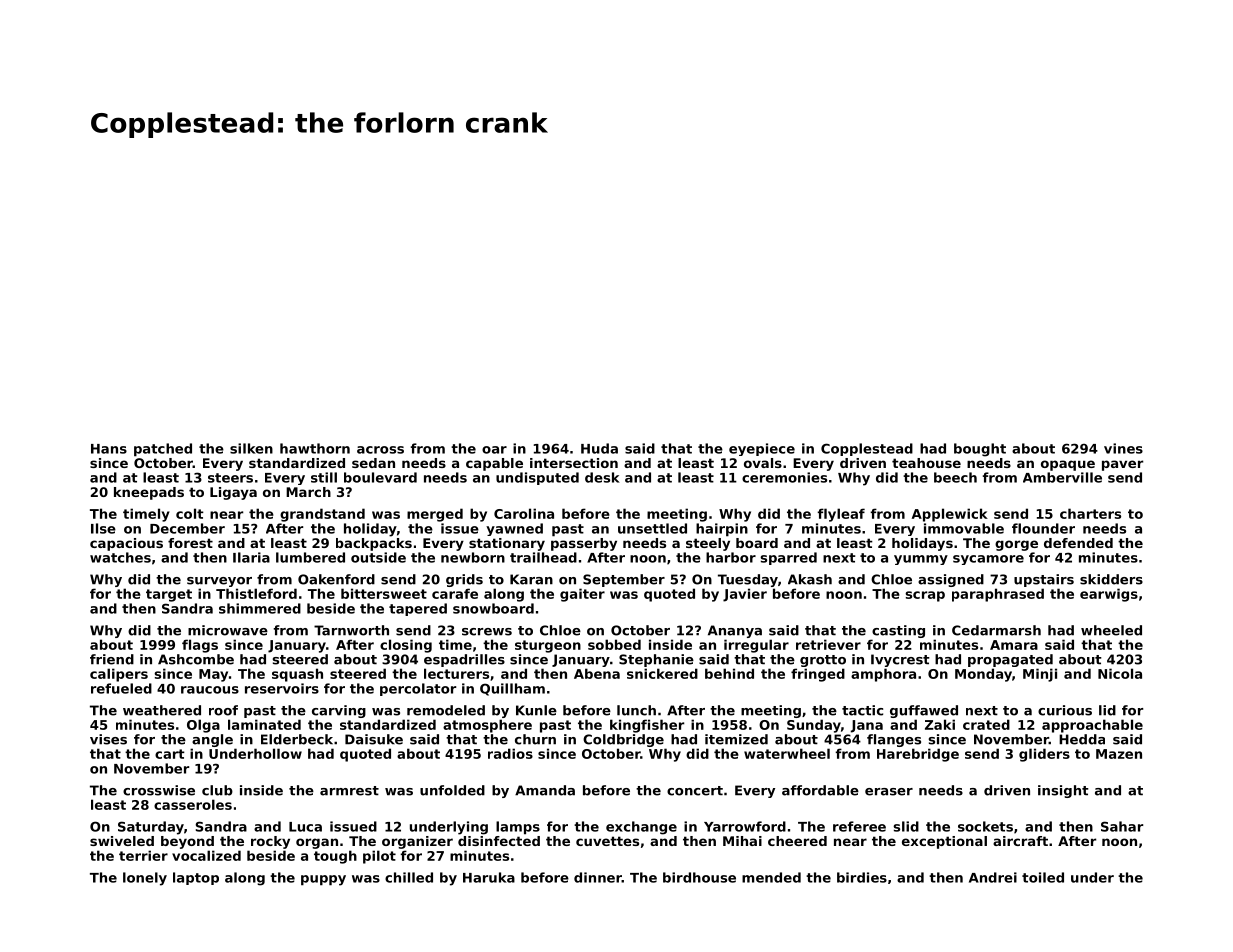 Image resolution: width=1233 pixels, height=952 pixels. Describe the element at coordinates (112, 659) in the image. I see `friend` at that location.
